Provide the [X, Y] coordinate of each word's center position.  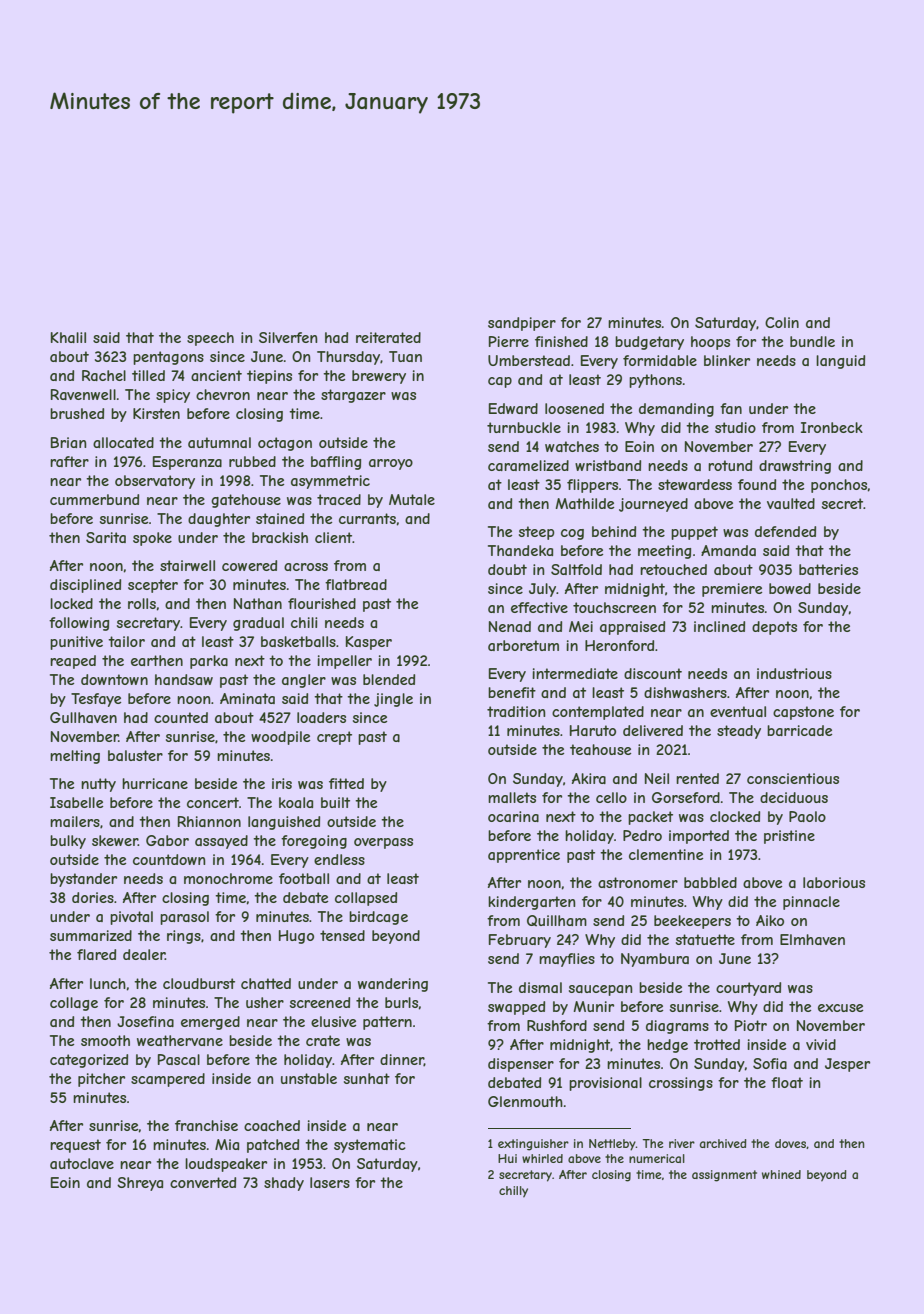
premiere [732, 590]
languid [840, 362]
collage [74, 1004]
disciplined [85, 586]
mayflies [567, 960]
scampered [168, 1080]
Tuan [405, 356]
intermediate [575, 673]
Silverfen [288, 337]
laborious [834, 882]
